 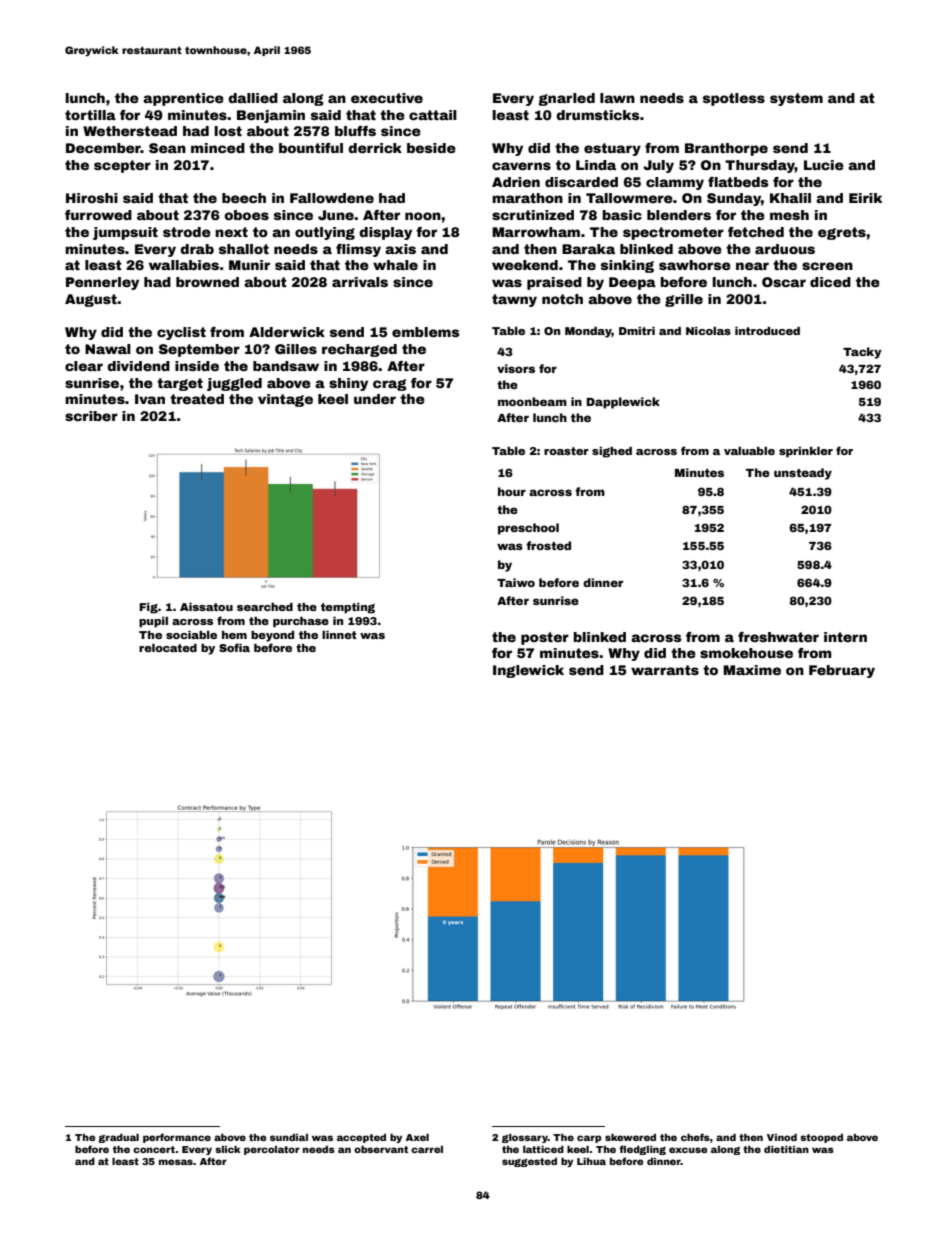 What do you see at coordinates (695, 1137) in the image?
I see `chefs` at bounding box center [695, 1137].
